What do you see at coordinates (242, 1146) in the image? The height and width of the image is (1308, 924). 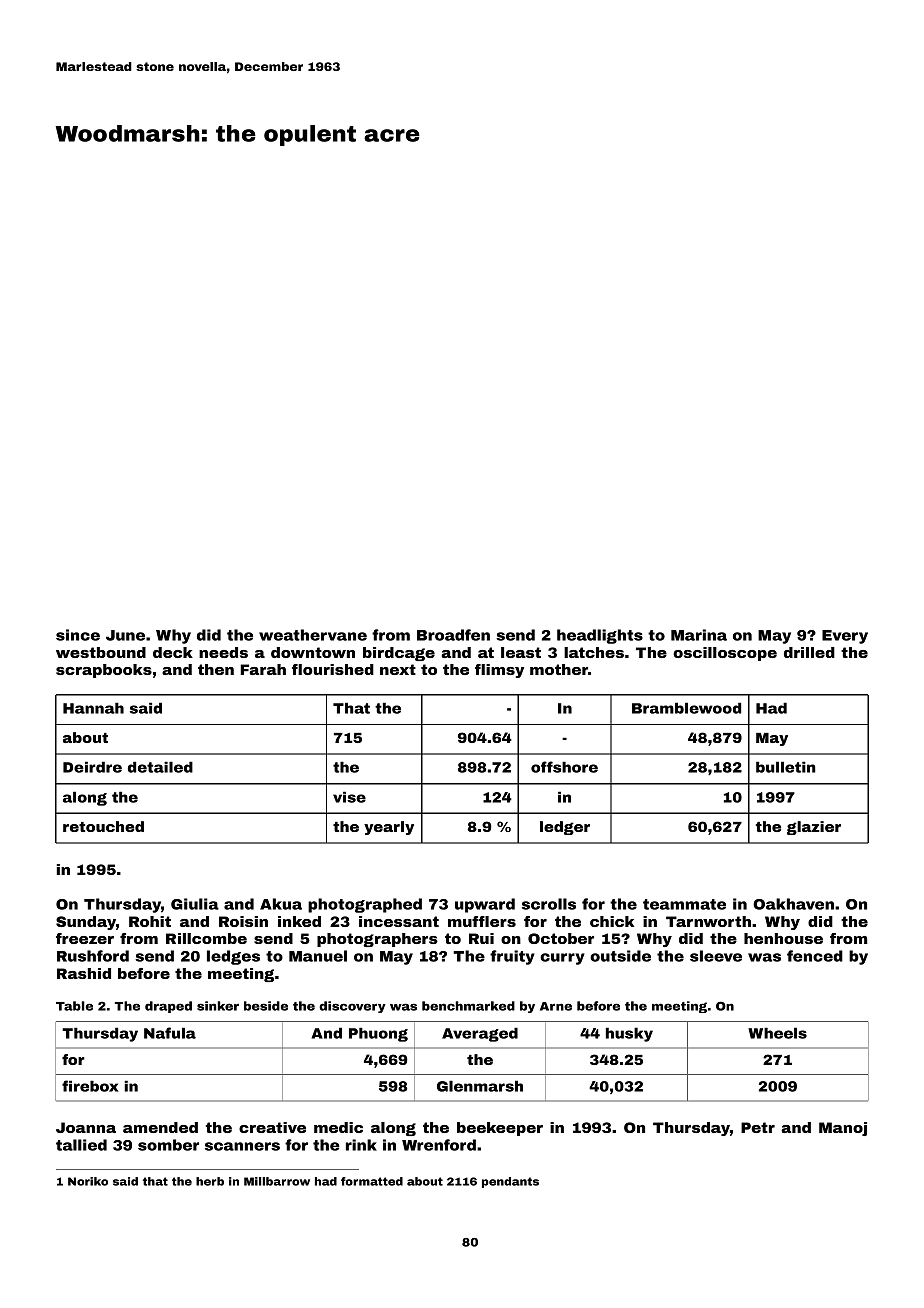 I see `scanners` at bounding box center [242, 1146].
